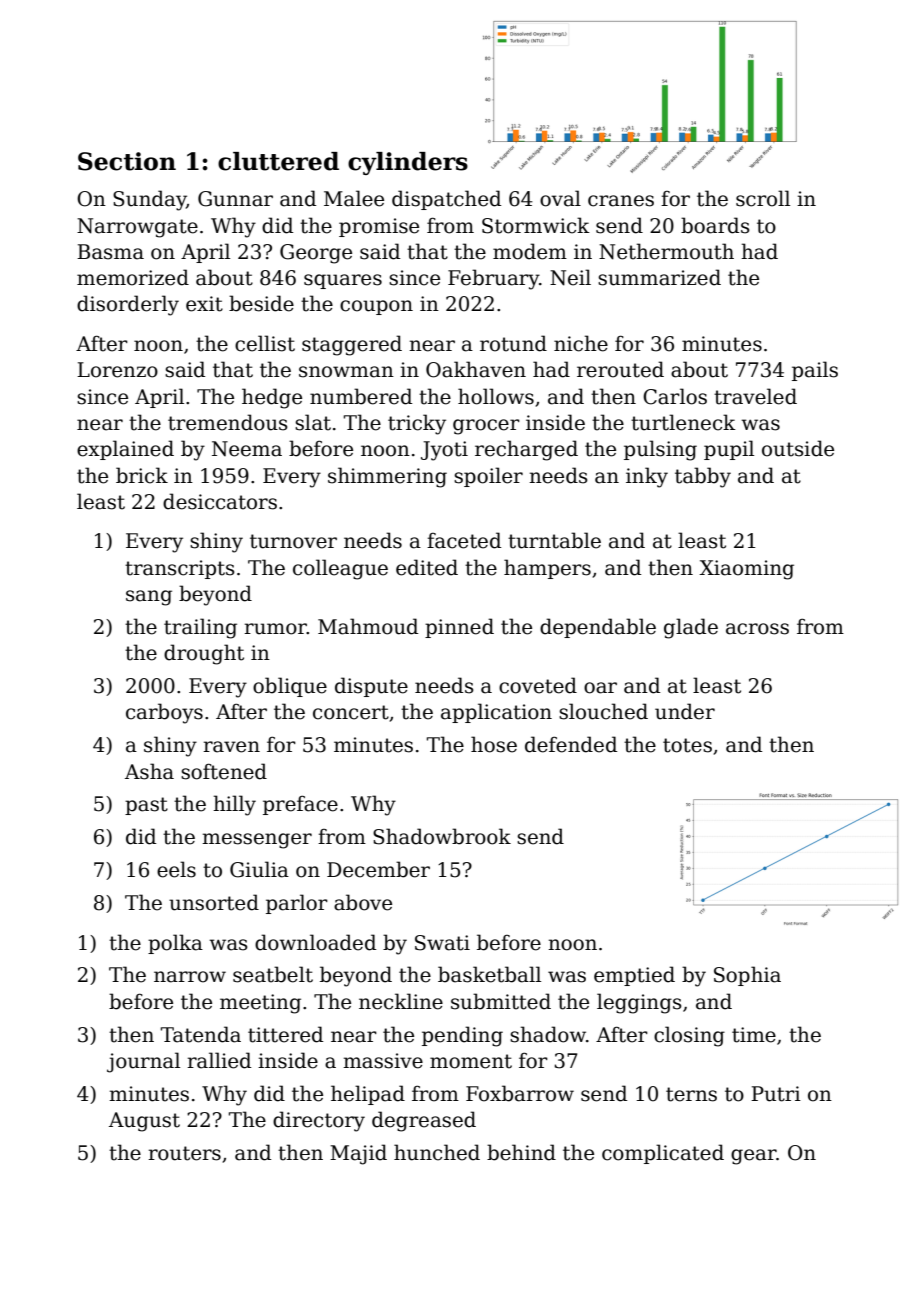  Describe the element at coordinates (408, 163) in the image. I see `cylinders` at that location.
